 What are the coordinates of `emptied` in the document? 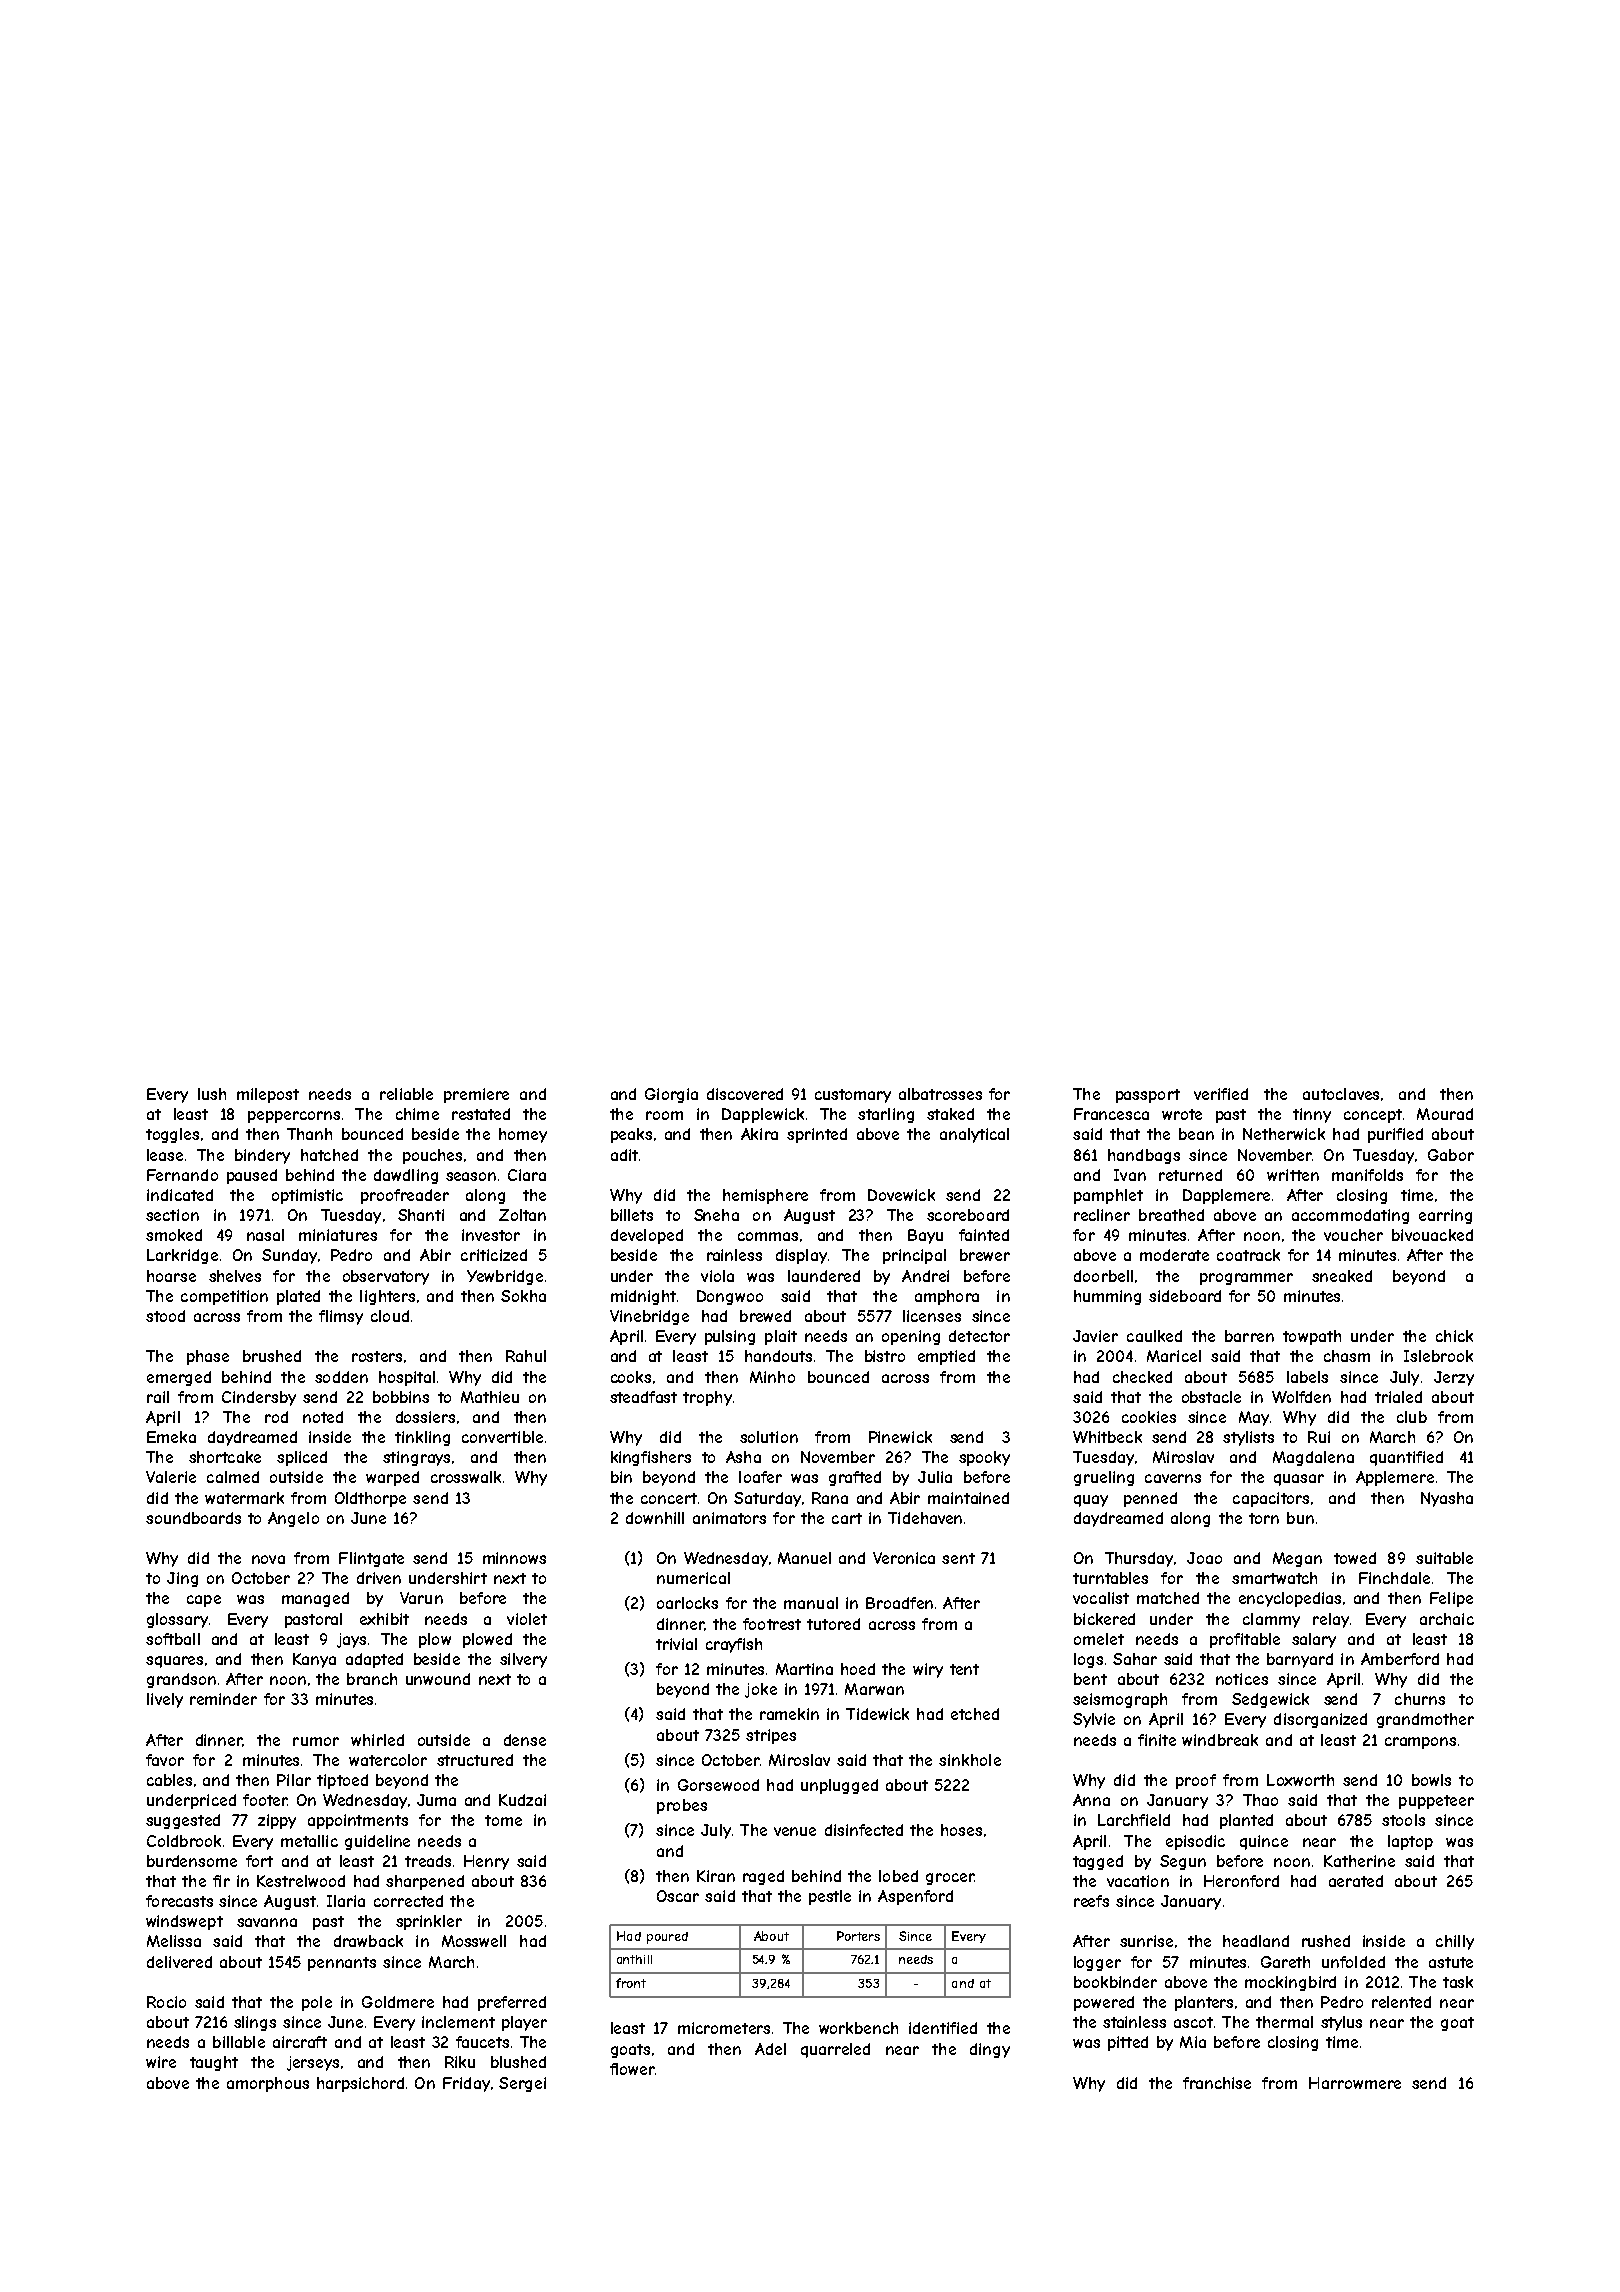 It's located at (946, 1357).
